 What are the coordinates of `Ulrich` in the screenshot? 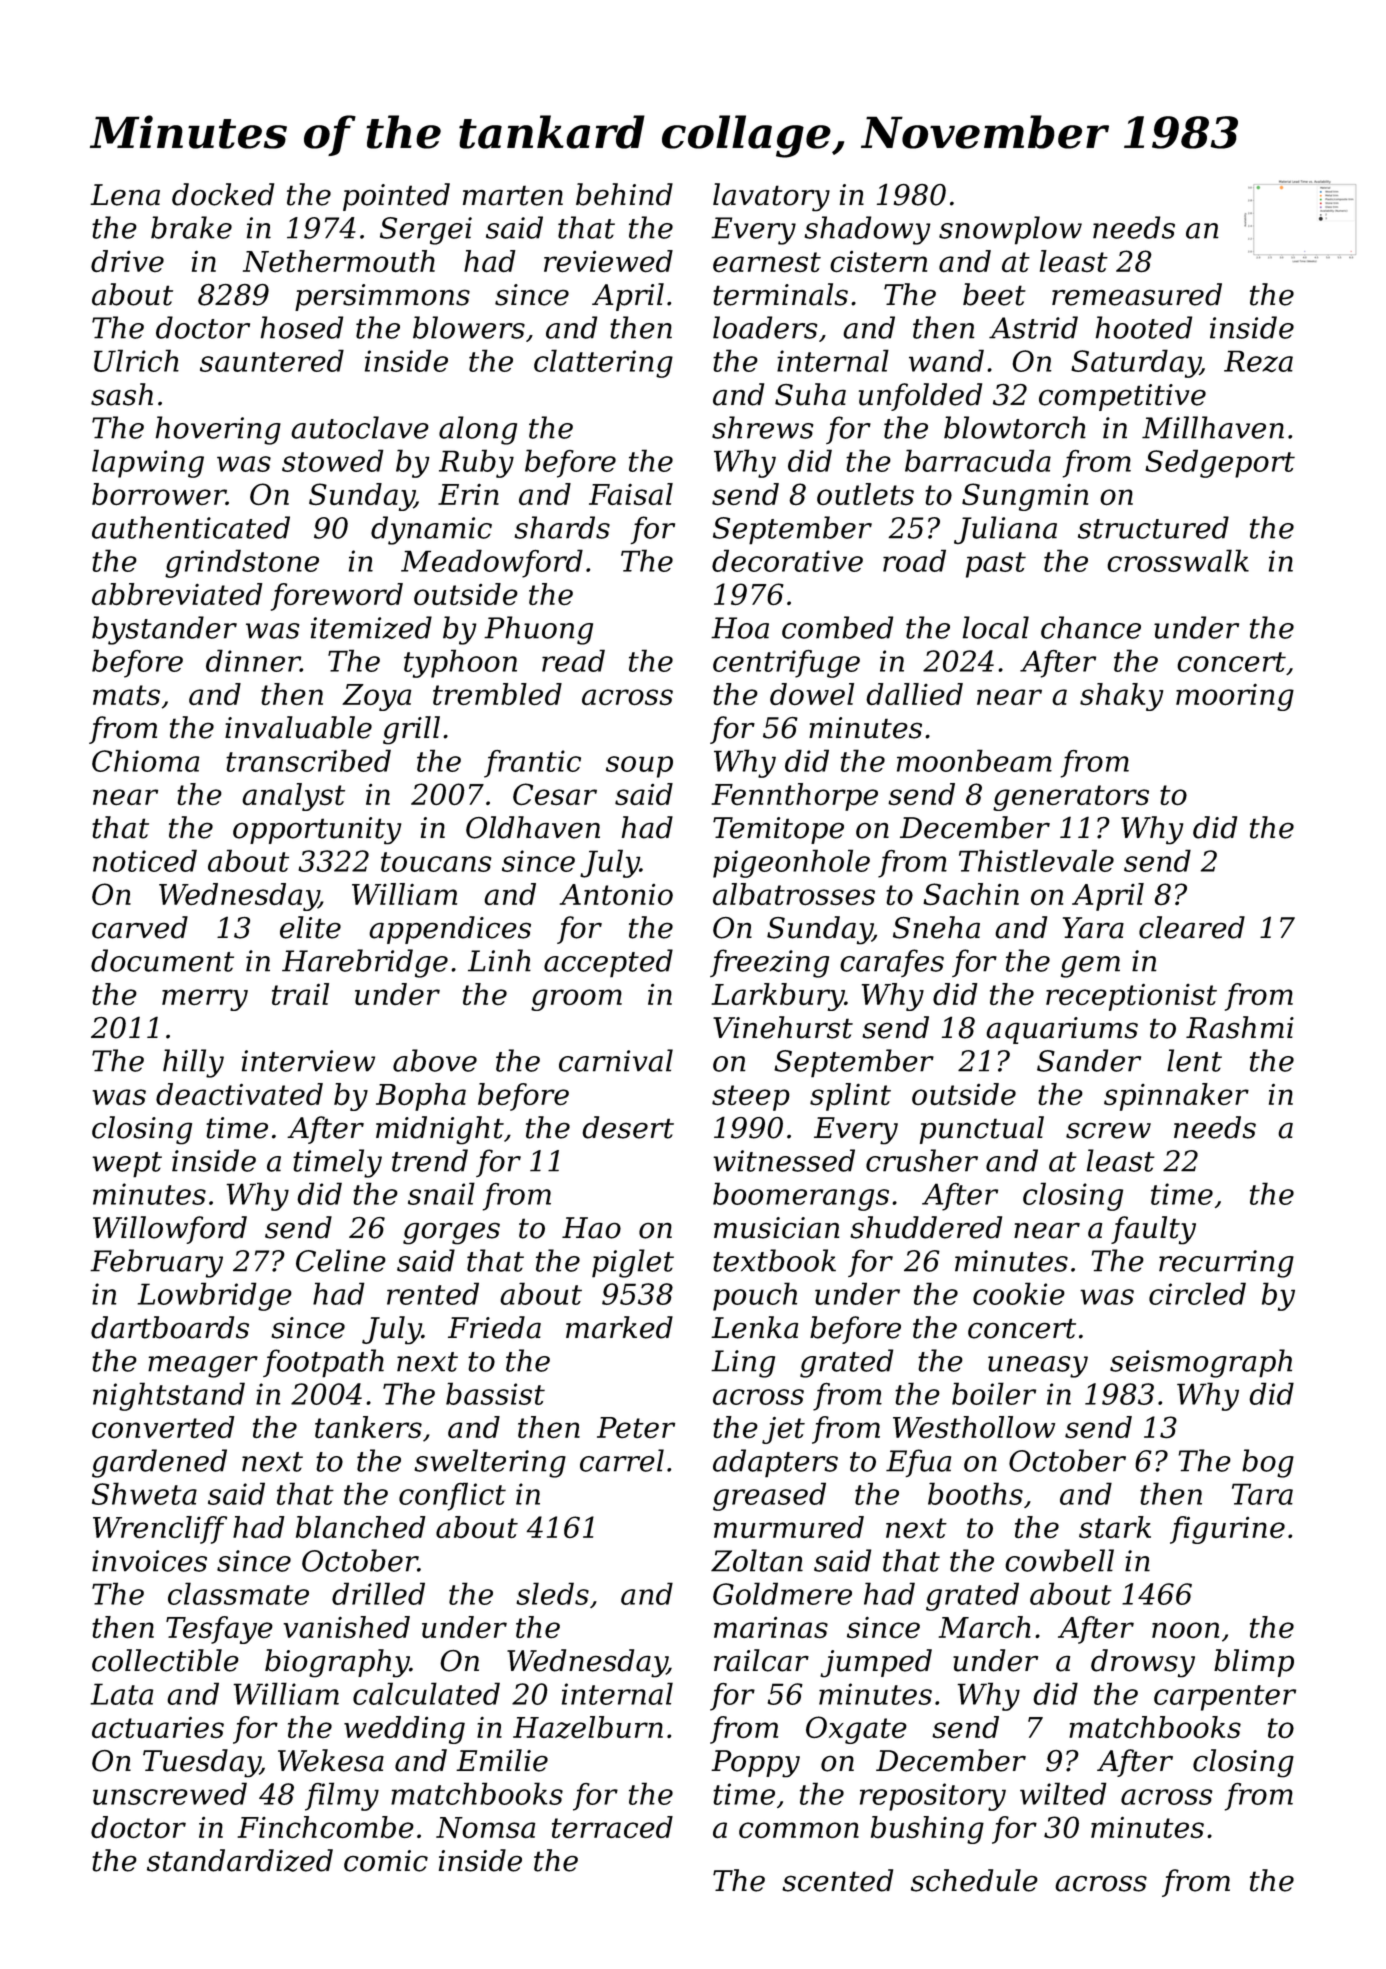 It's located at (136, 360).
